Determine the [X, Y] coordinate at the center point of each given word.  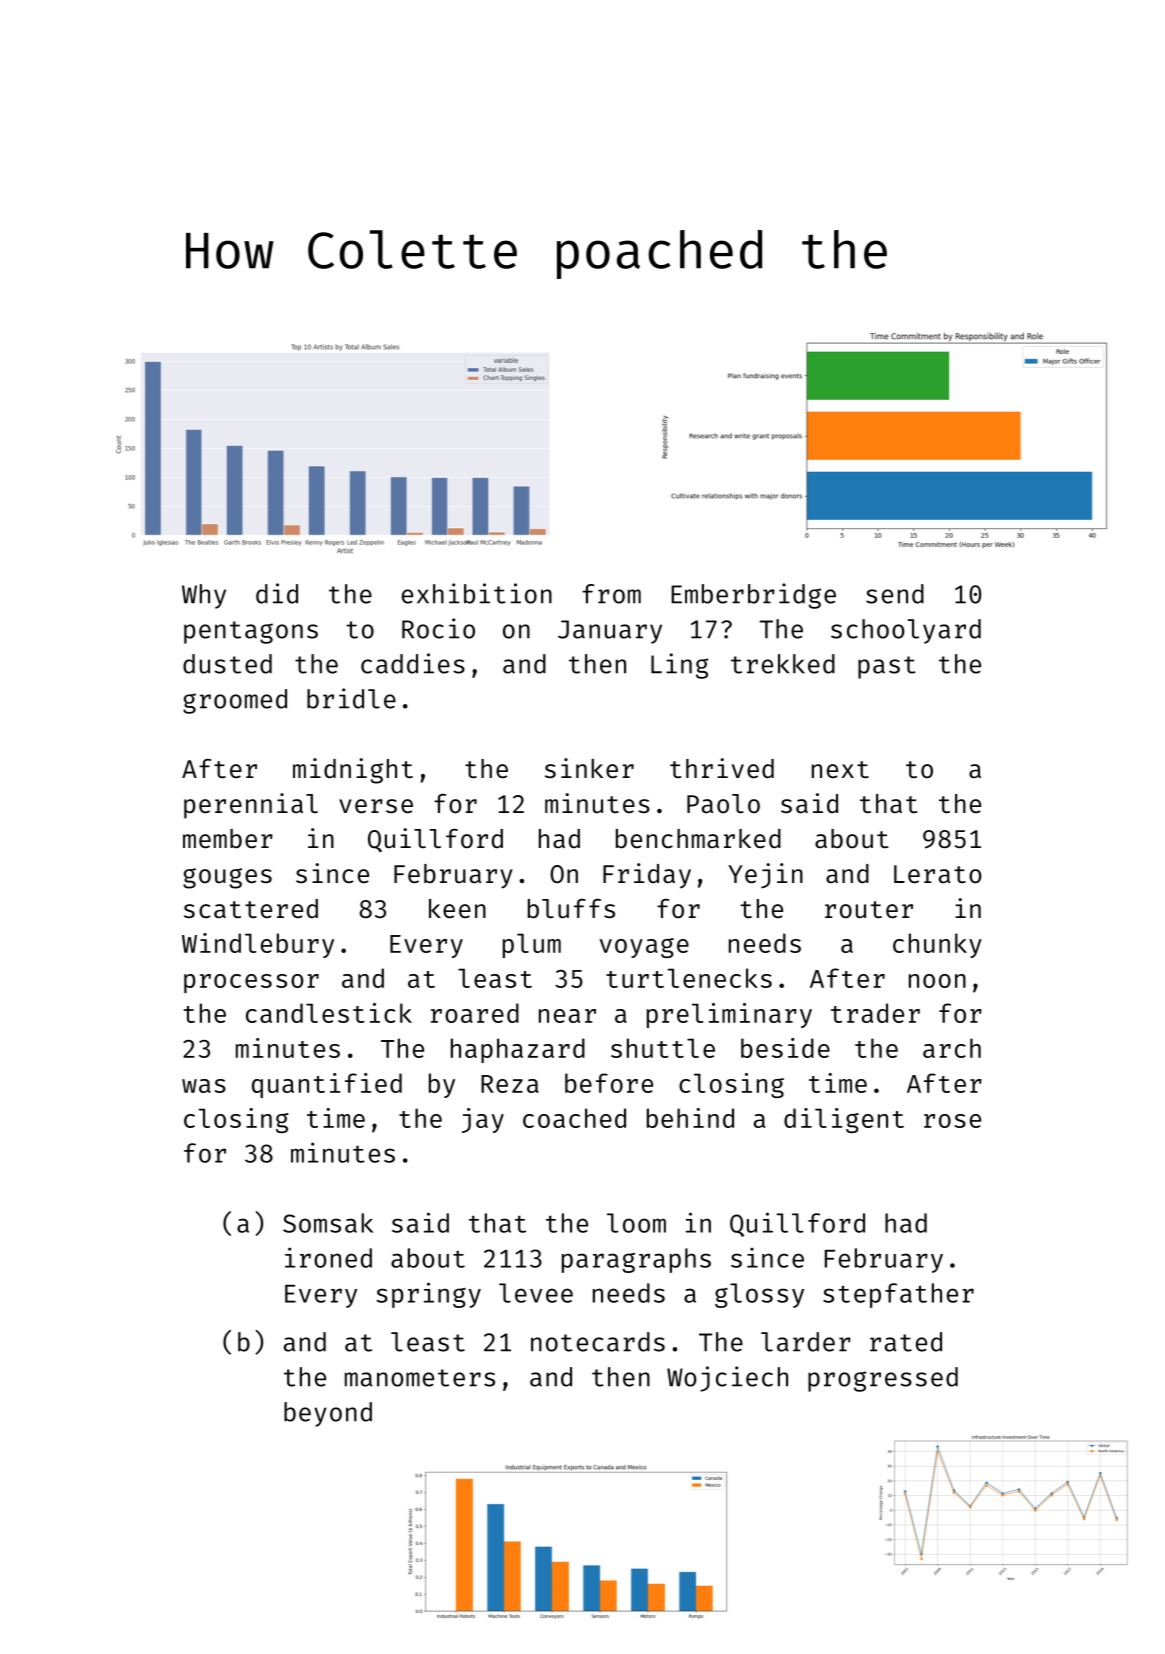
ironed [328, 1257]
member [228, 839]
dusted [227, 664]
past [887, 667]
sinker [589, 768]
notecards [598, 1342]
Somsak [328, 1223]
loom [636, 1223]
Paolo [723, 804]
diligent [844, 1120]
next [840, 769]
